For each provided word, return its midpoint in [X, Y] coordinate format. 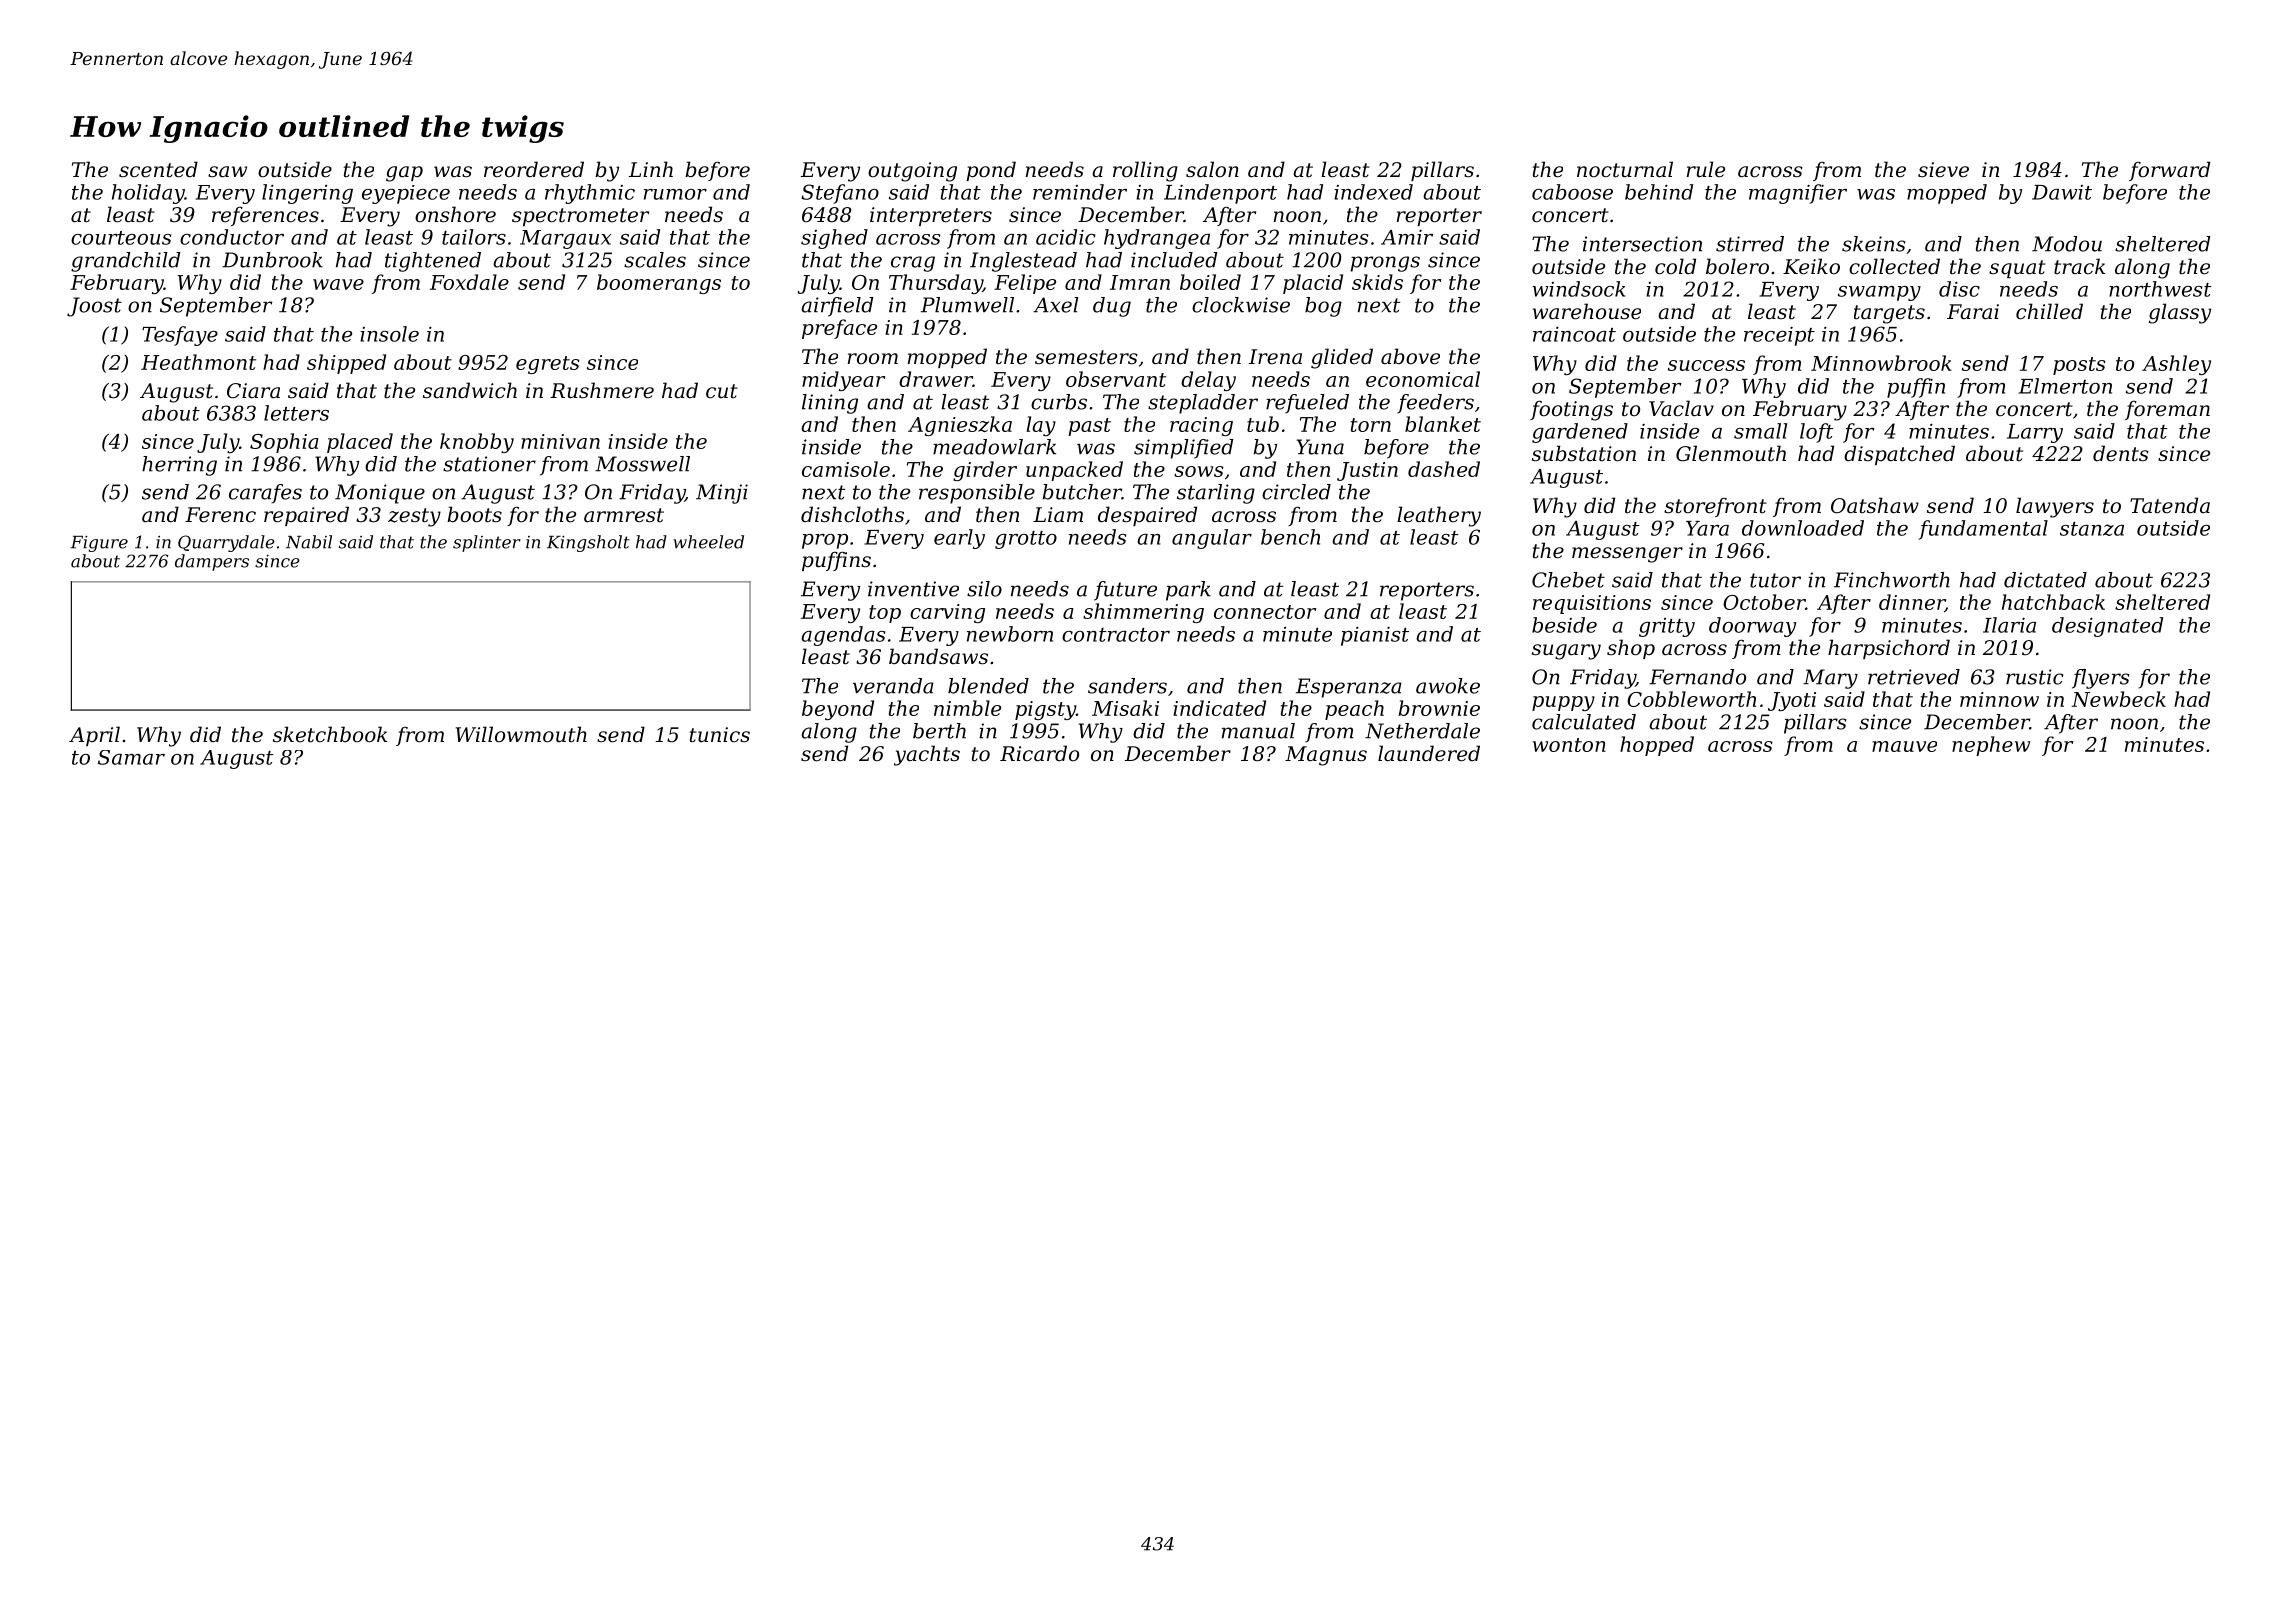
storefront [1715, 507]
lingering [307, 194]
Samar [131, 757]
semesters [1086, 357]
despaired [1147, 516]
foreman [2167, 410]
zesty [414, 517]
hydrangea [1157, 239]
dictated [2045, 580]
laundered [1429, 753]
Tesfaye [180, 336]
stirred [1750, 244]
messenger [1627, 555]
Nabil [309, 542]
